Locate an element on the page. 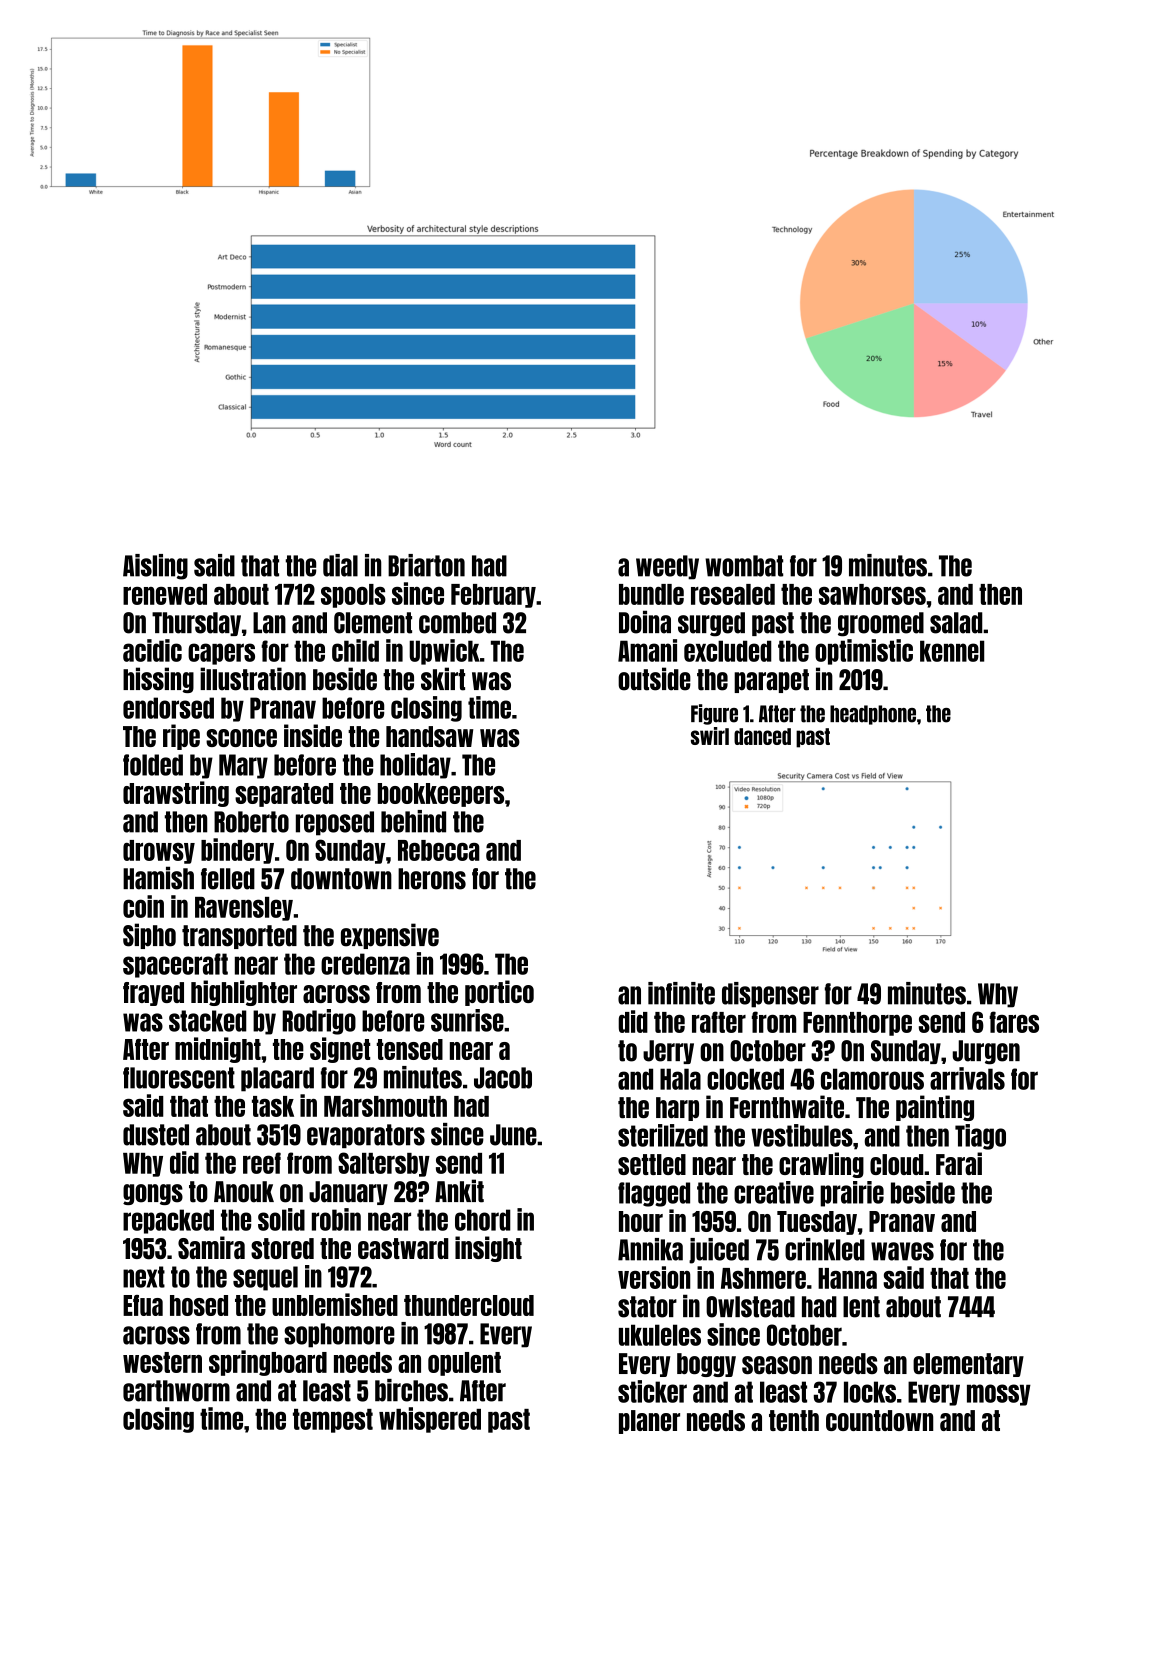 This image has height=1654, width=1165. illustration is located at coordinates (253, 679).
